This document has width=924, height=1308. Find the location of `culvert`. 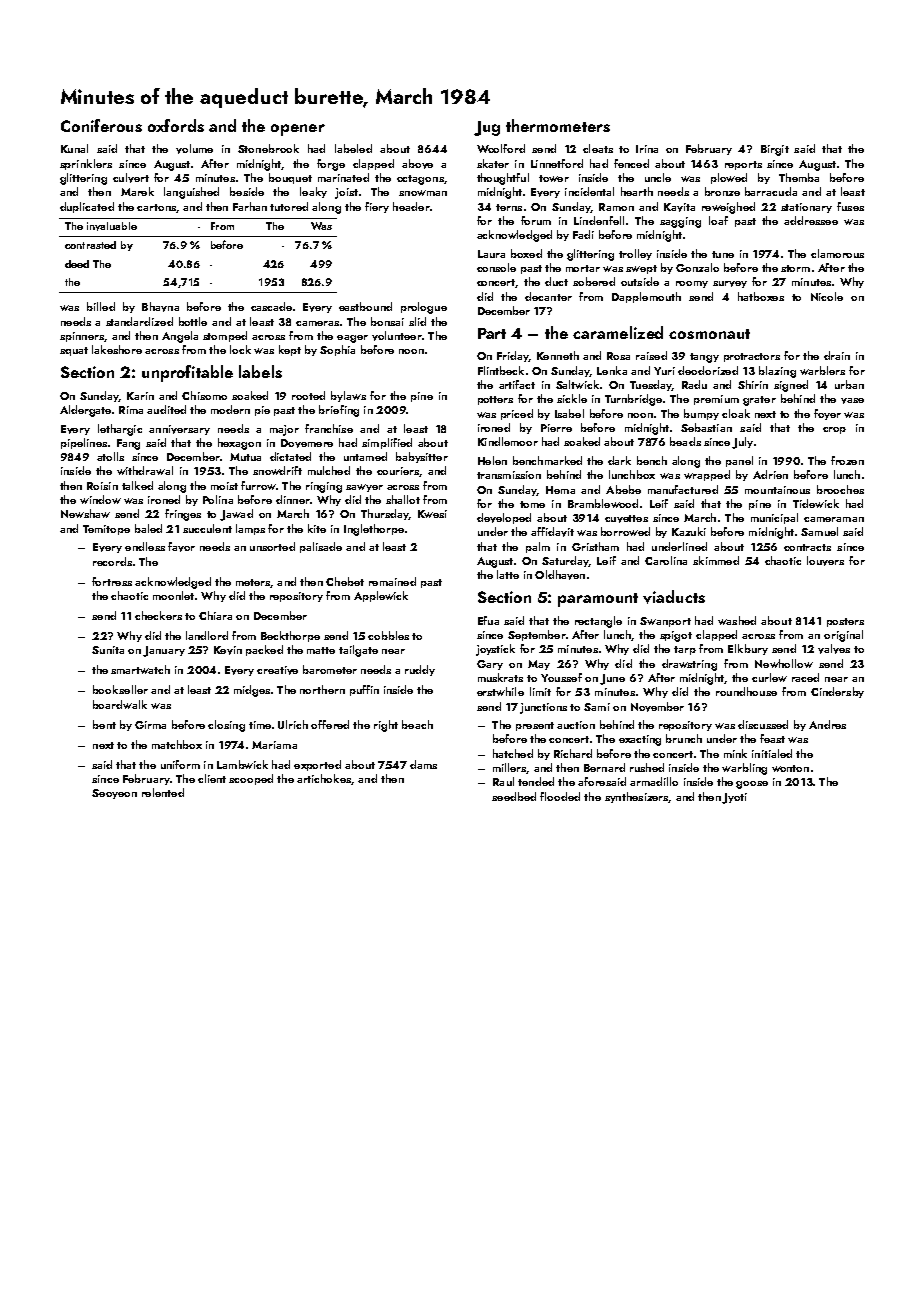

culvert is located at coordinates (131, 178).
